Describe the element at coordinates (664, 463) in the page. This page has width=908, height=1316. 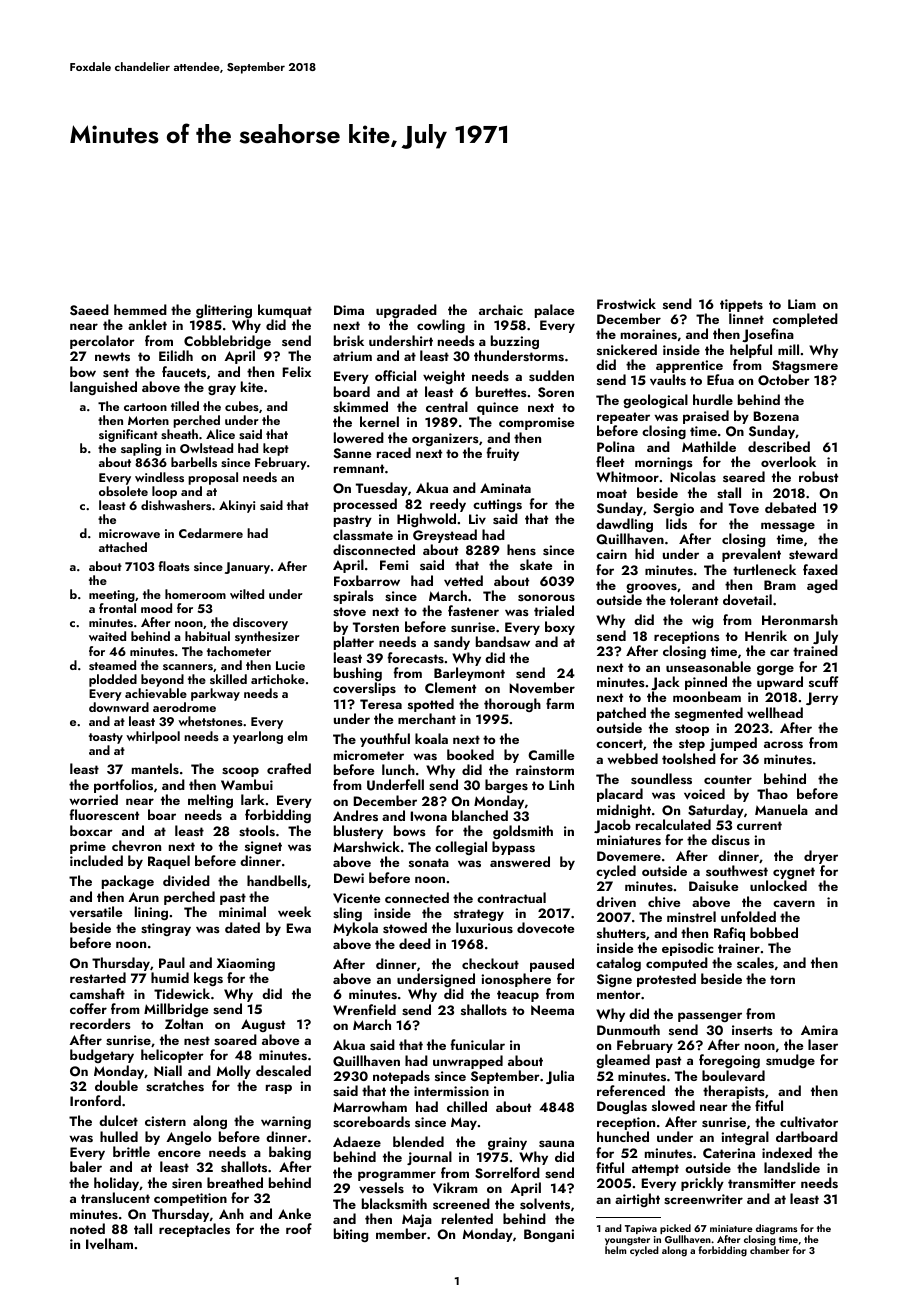
I see `mornings` at that location.
